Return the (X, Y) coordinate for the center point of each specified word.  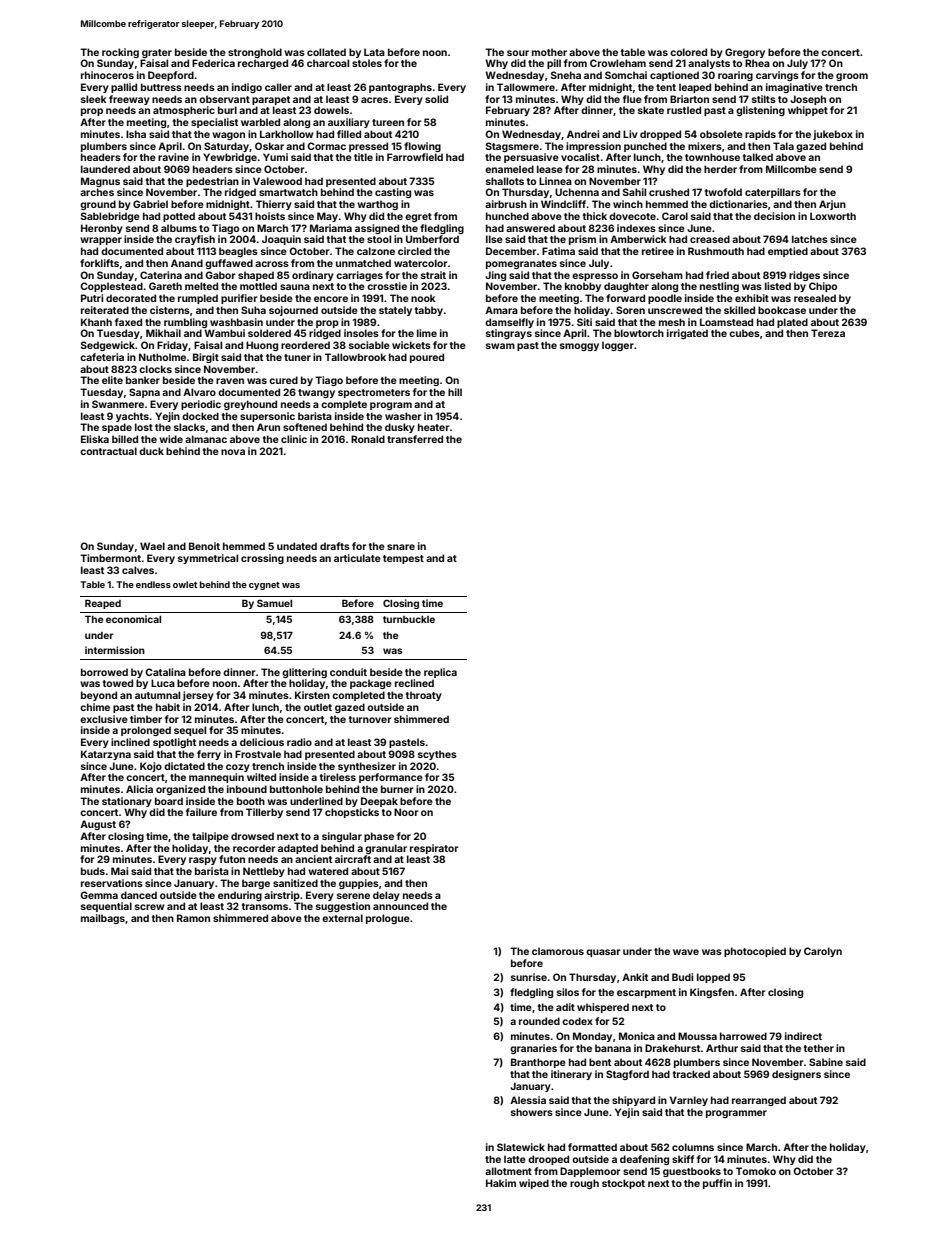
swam (500, 346)
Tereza (828, 333)
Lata (374, 52)
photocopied (755, 952)
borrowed (104, 672)
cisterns (170, 310)
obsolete (721, 134)
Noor (406, 812)
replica (440, 673)
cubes (744, 333)
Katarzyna (106, 755)
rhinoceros (107, 75)
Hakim (501, 1183)
